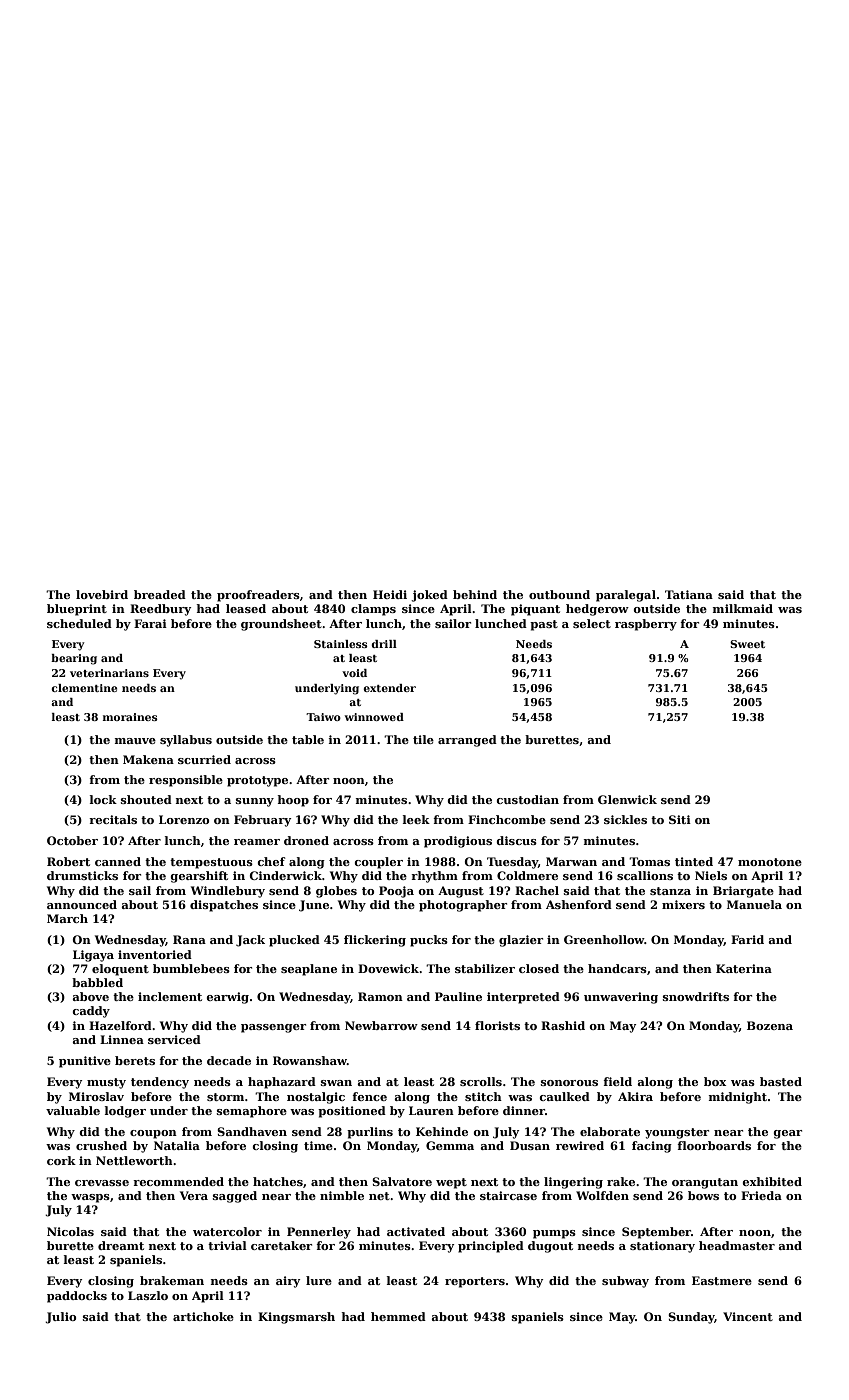 The height and width of the image is (1400, 849). What do you see at coordinates (60, 1318) in the image?
I see `Julio` at bounding box center [60, 1318].
